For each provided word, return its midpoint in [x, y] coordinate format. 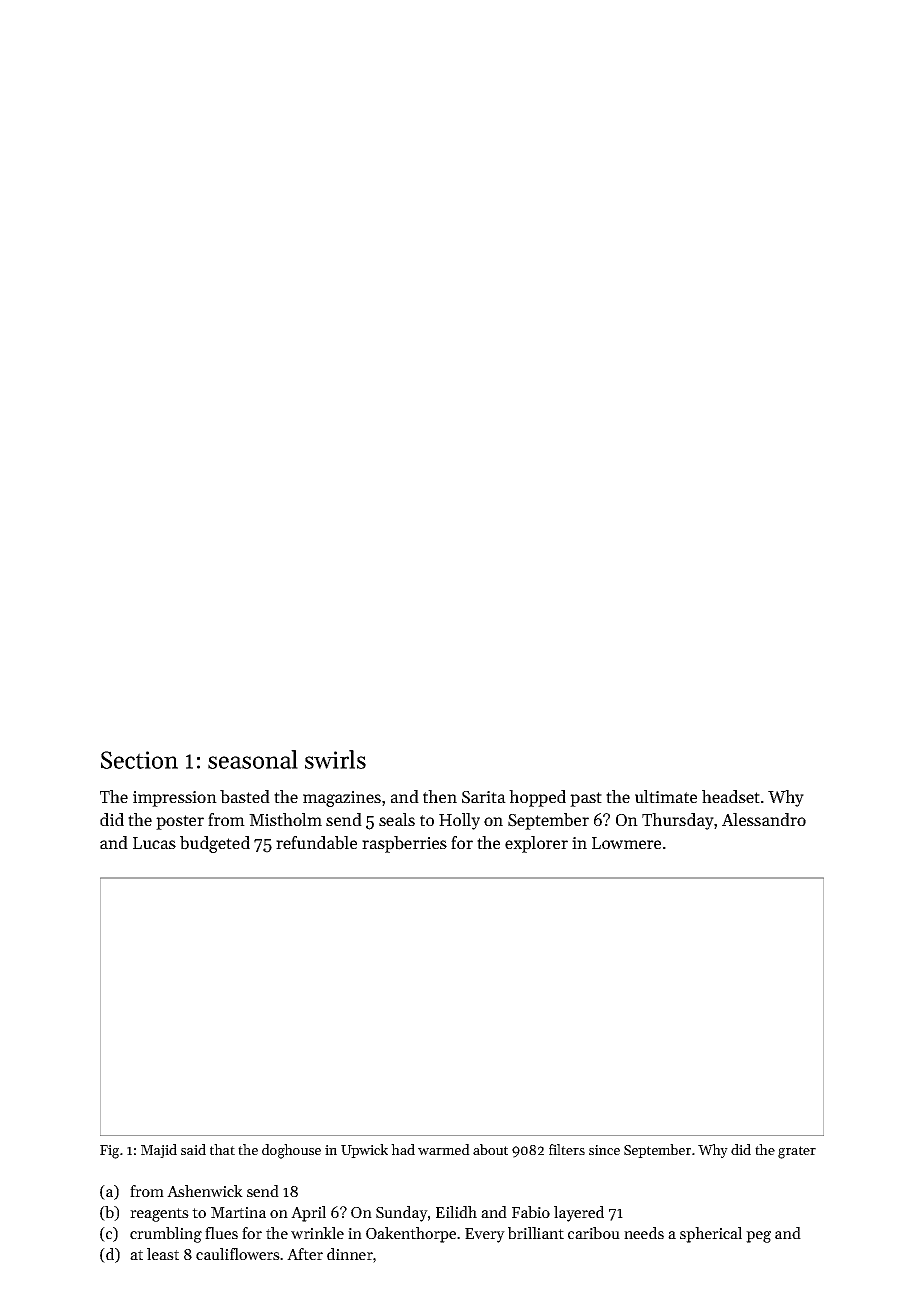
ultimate [666, 796]
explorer [536, 844]
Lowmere [626, 843]
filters [567, 1149]
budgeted [215, 844]
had [403, 1149]
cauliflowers [238, 1254]
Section [139, 760]
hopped [537, 798]
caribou [594, 1233]
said [193, 1149]
